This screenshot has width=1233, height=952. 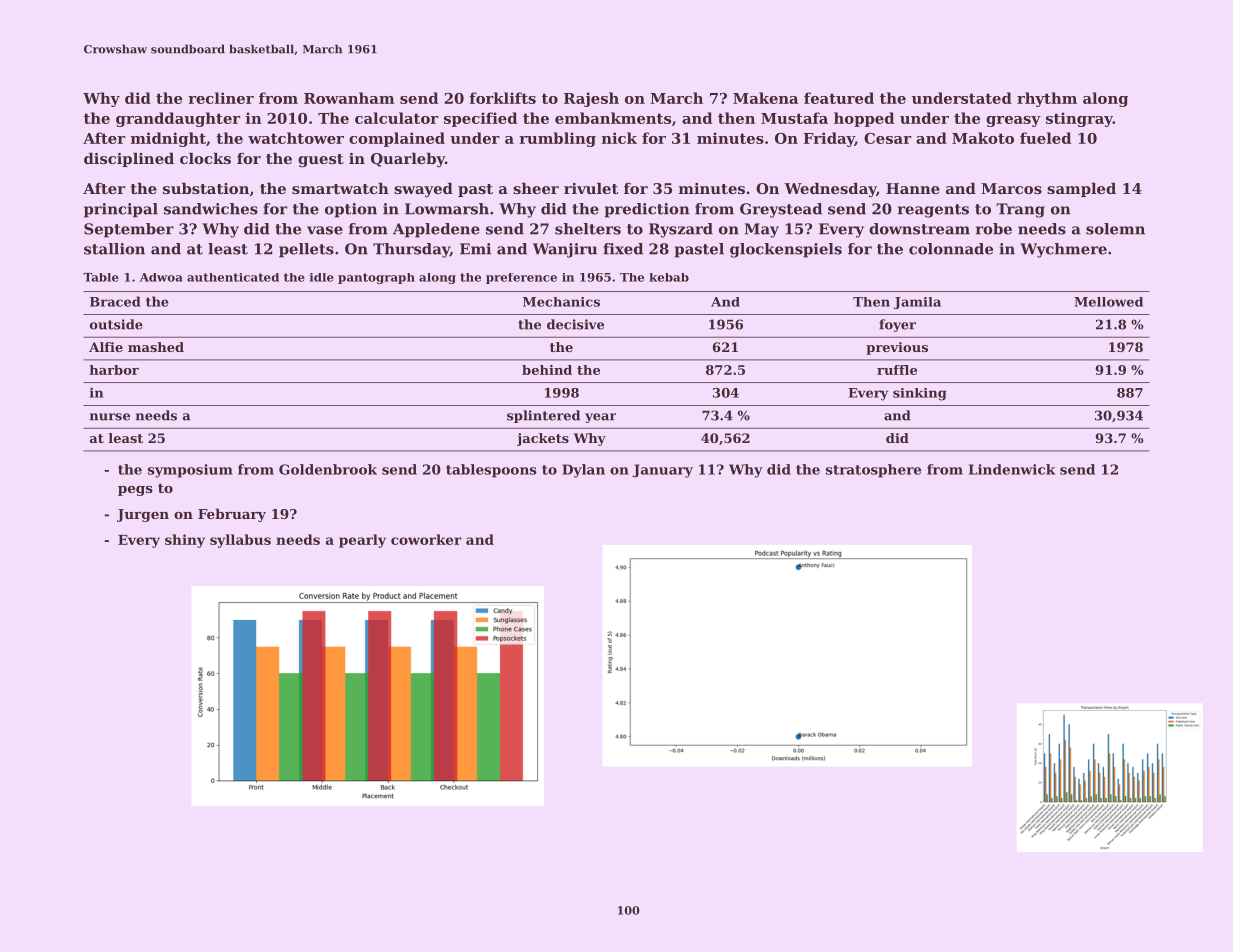 I want to click on nurse, so click(x=110, y=417).
